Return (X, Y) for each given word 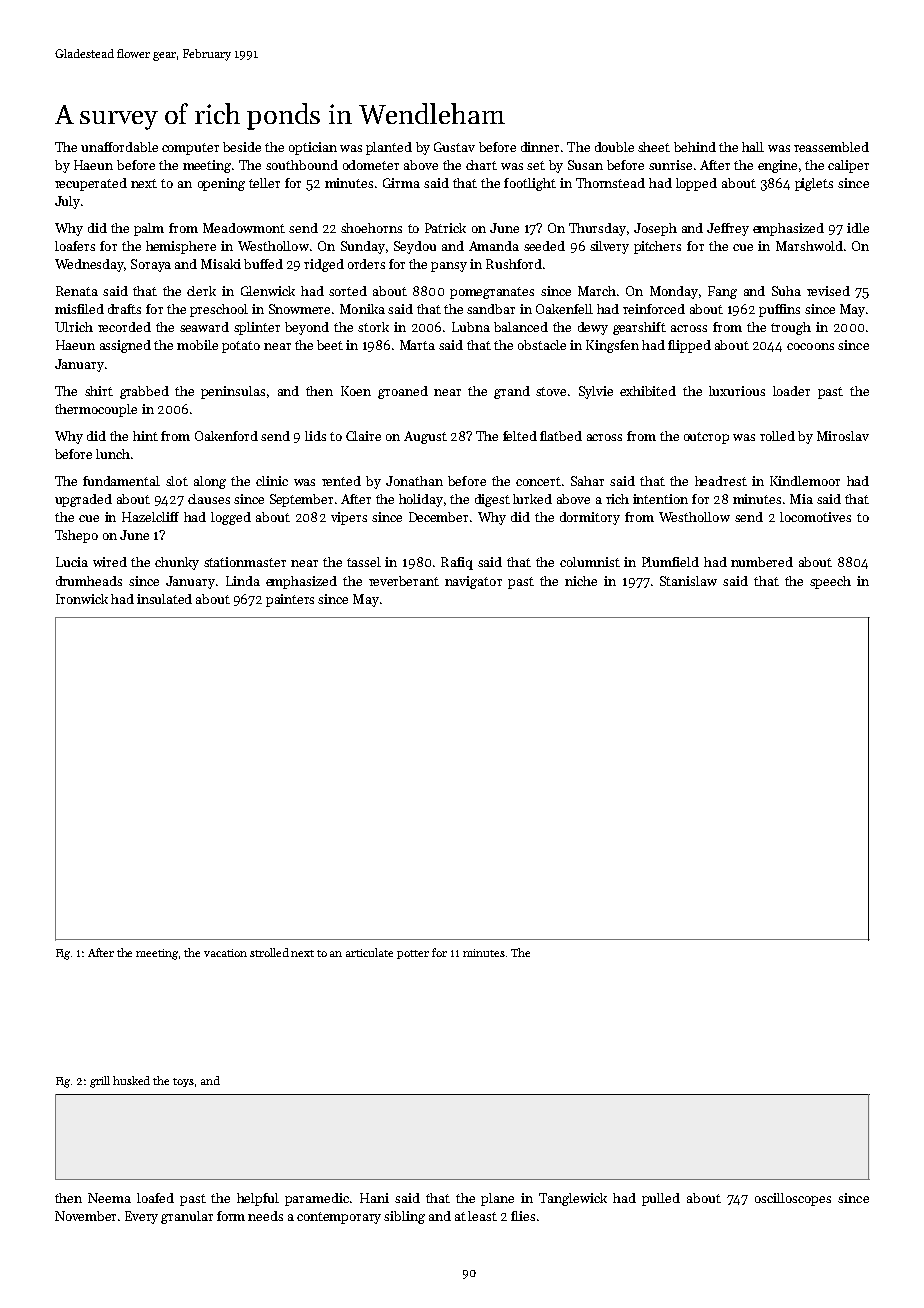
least (482, 1216)
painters (290, 600)
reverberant (404, 581)
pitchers (657, 247)
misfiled (79, 309)
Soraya (151, 265)
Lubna (471, 327)
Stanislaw (688, 581)
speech (830, 582)
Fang (722, 292)
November (85, 1216)
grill (100, 1082)
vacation (225, 953)
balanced (521, 327)
